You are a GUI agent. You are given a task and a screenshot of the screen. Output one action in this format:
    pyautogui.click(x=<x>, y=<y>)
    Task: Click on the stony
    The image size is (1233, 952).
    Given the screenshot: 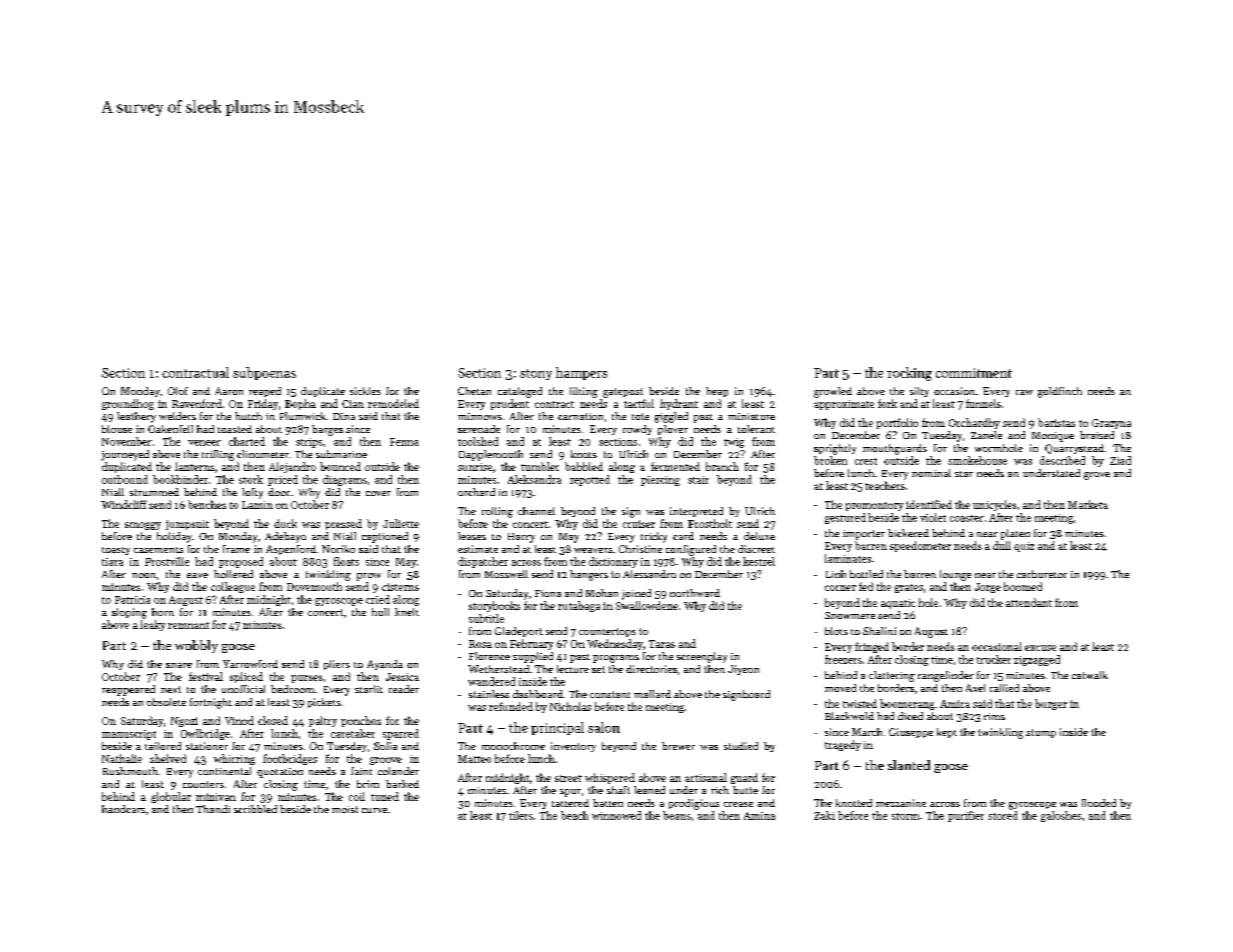 What is the action you would take?
    pyautogui.click(x=536, y=374)
